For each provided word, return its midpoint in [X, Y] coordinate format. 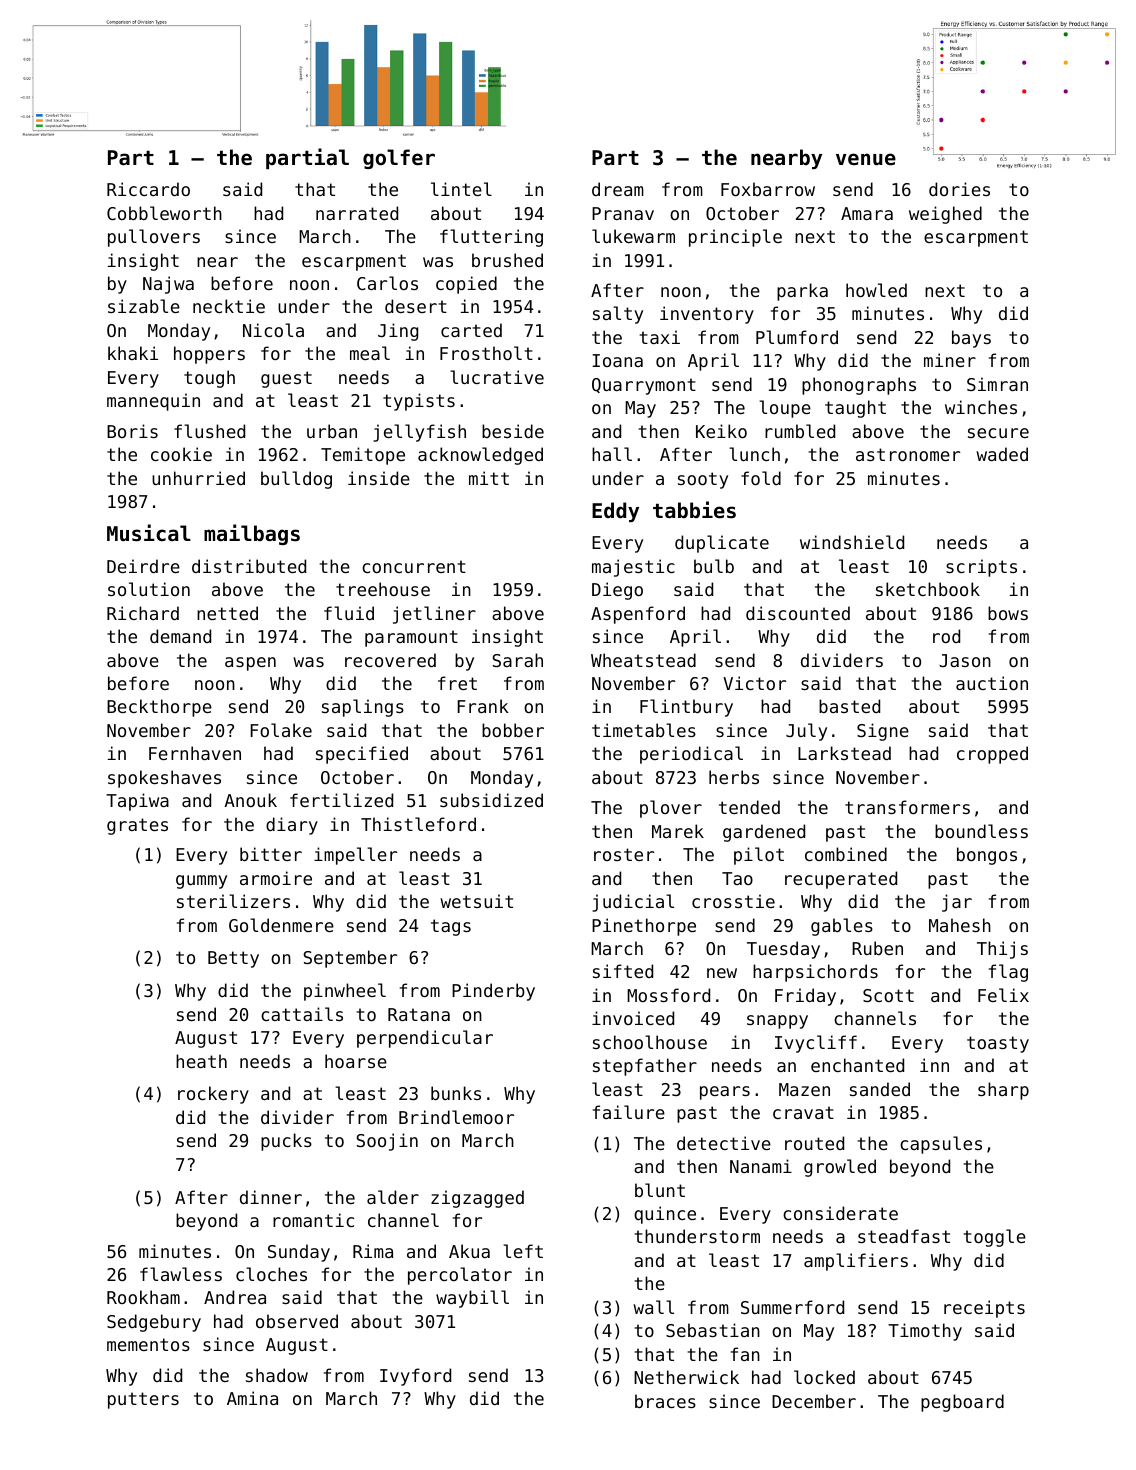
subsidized [491, 800]
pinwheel [345, 992]
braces [665, 1401]
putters [143, 1400]
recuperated [841, 880]
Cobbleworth [164, 213]
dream [618, 189]
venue [866, 159]
